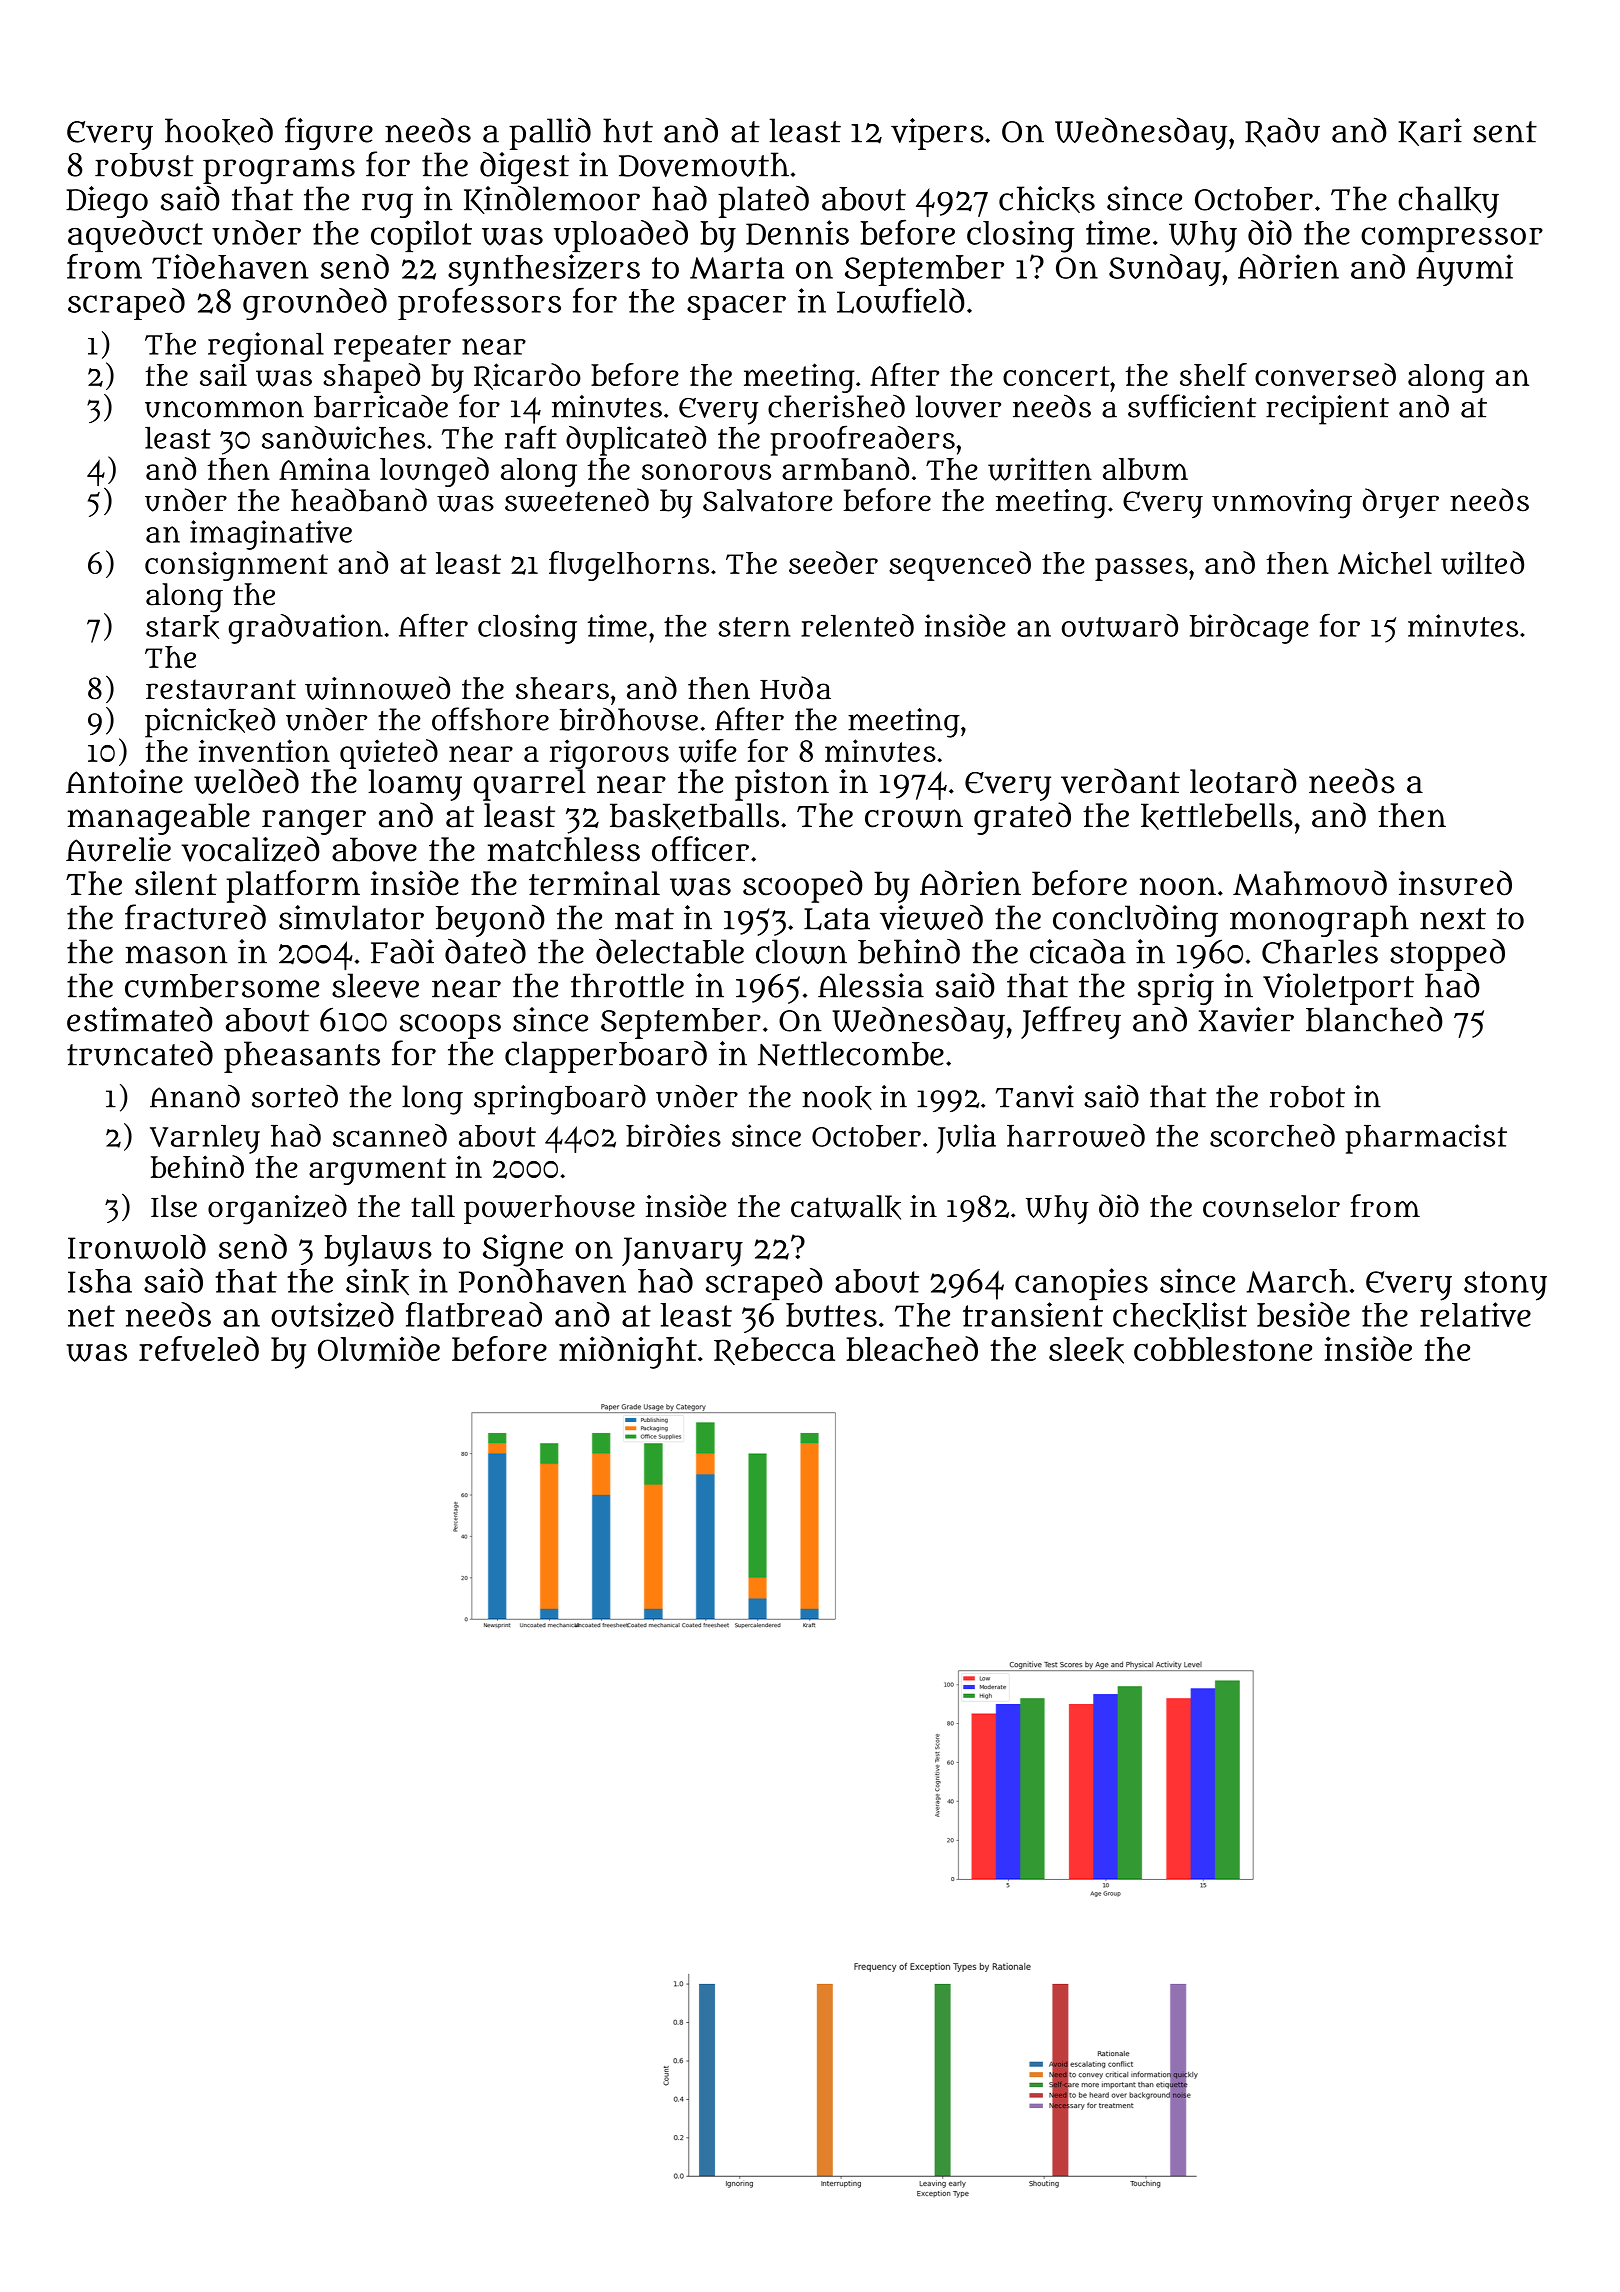 Image resolution: width=1620 pixels, height=2292 pixels. What do you see at coordinates (960, 566) in the screenshot?
I see `sequenced` at bounding box center [960, 566].
